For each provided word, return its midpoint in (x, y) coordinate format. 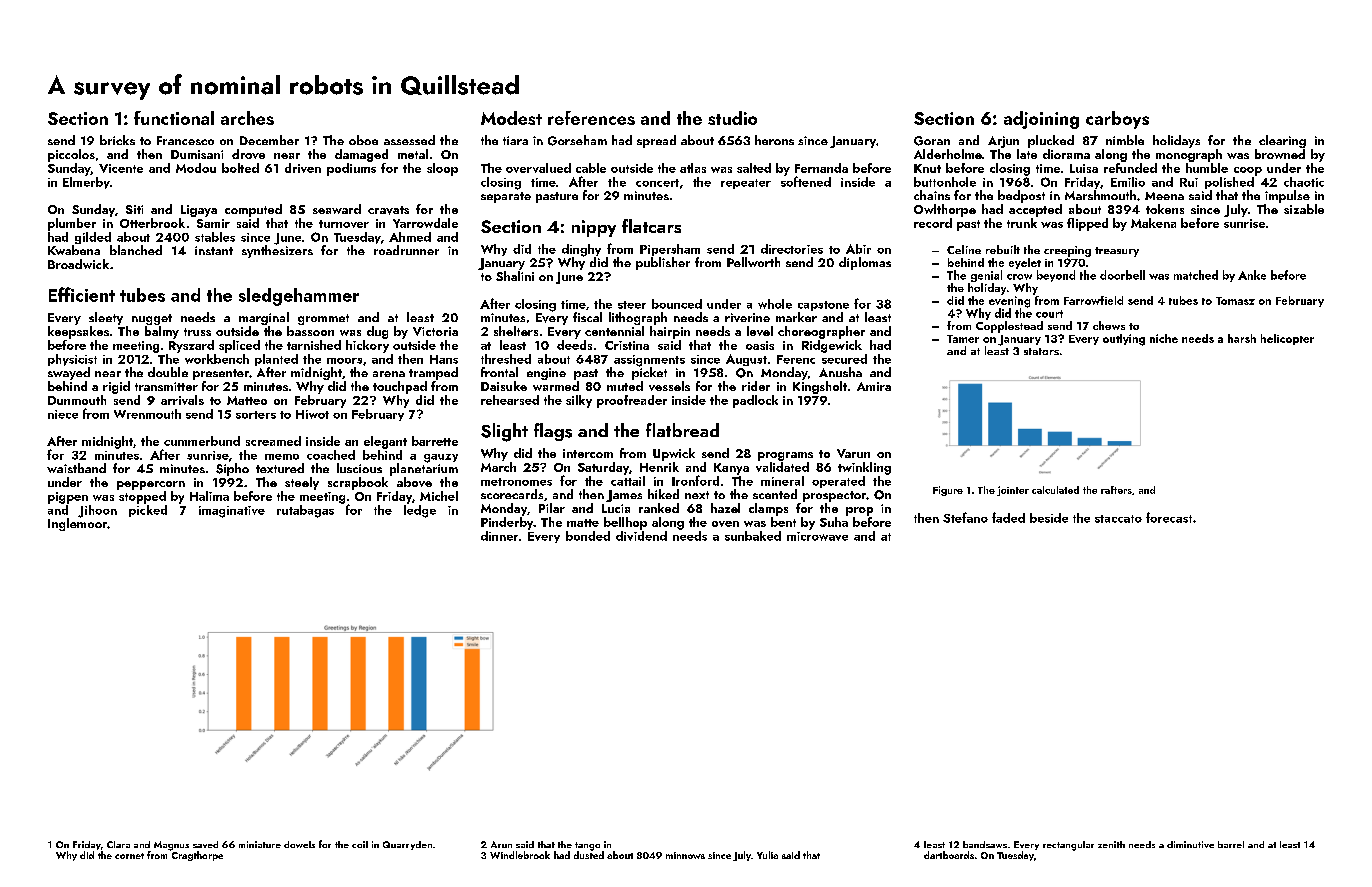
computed (253, 210)
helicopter (1287, 339)
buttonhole (945, 182)
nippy (594, 228)
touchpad (400, 387)
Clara (118, 844)
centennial (614, 331)
